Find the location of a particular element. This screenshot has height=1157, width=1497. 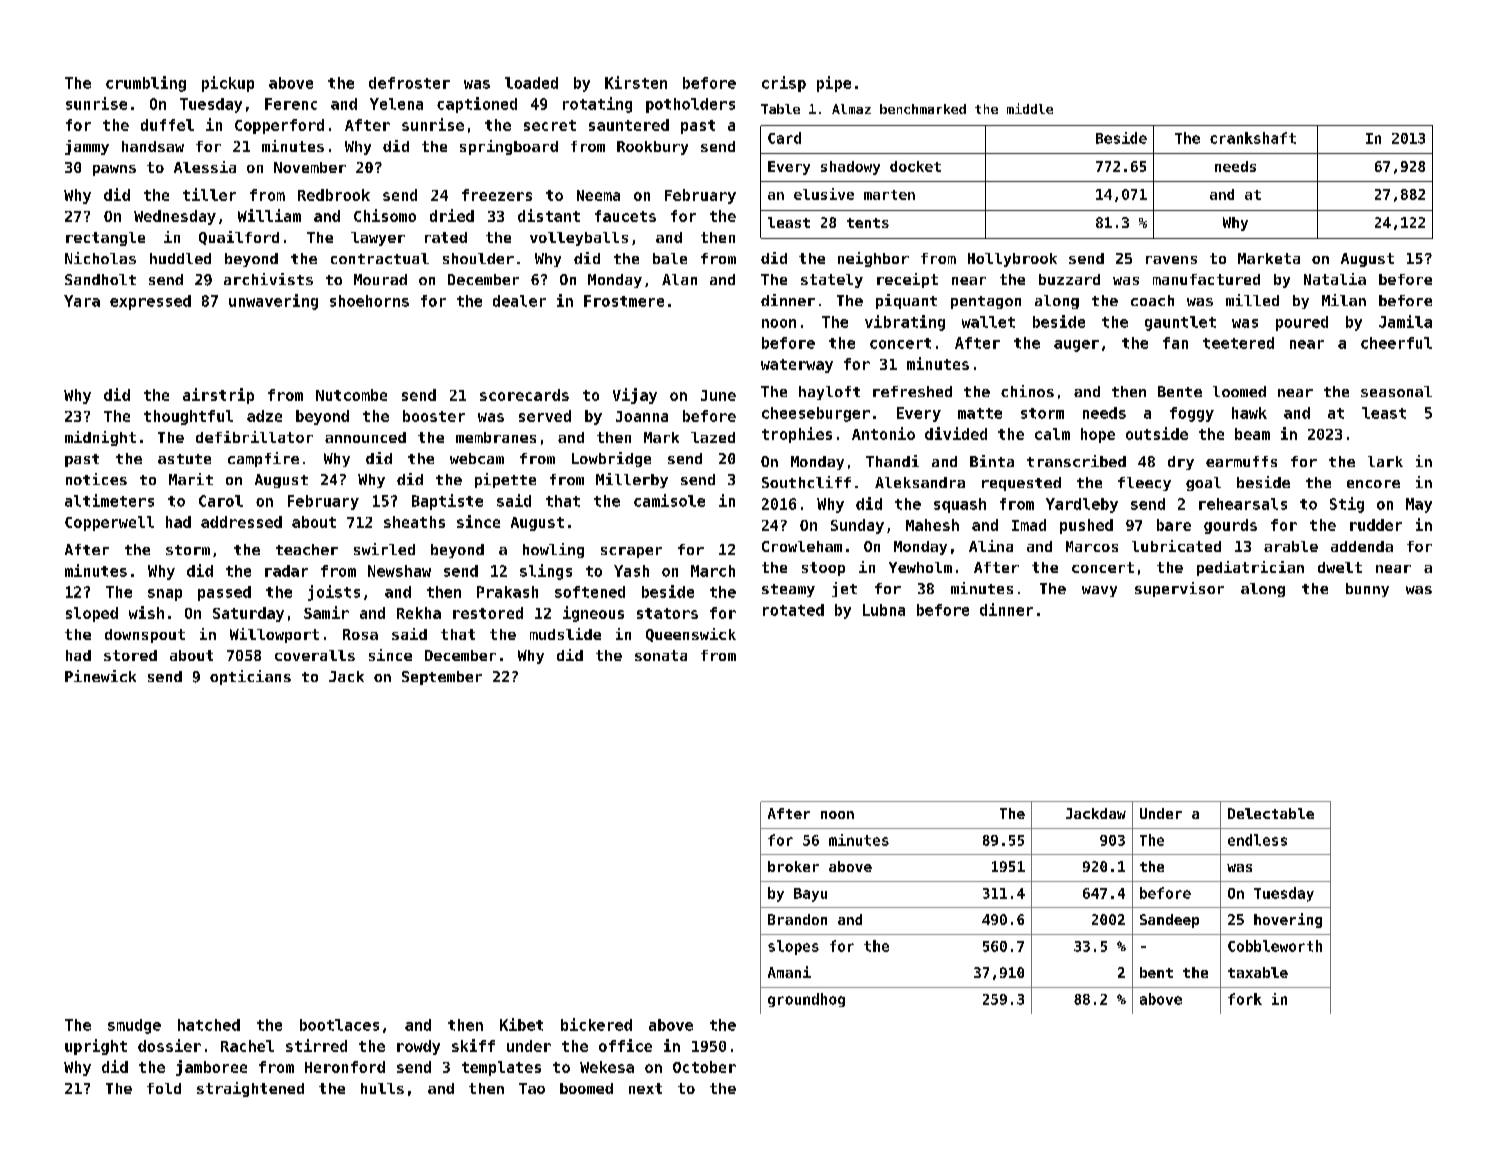

crumbling is located at coordinates (146, 84).
